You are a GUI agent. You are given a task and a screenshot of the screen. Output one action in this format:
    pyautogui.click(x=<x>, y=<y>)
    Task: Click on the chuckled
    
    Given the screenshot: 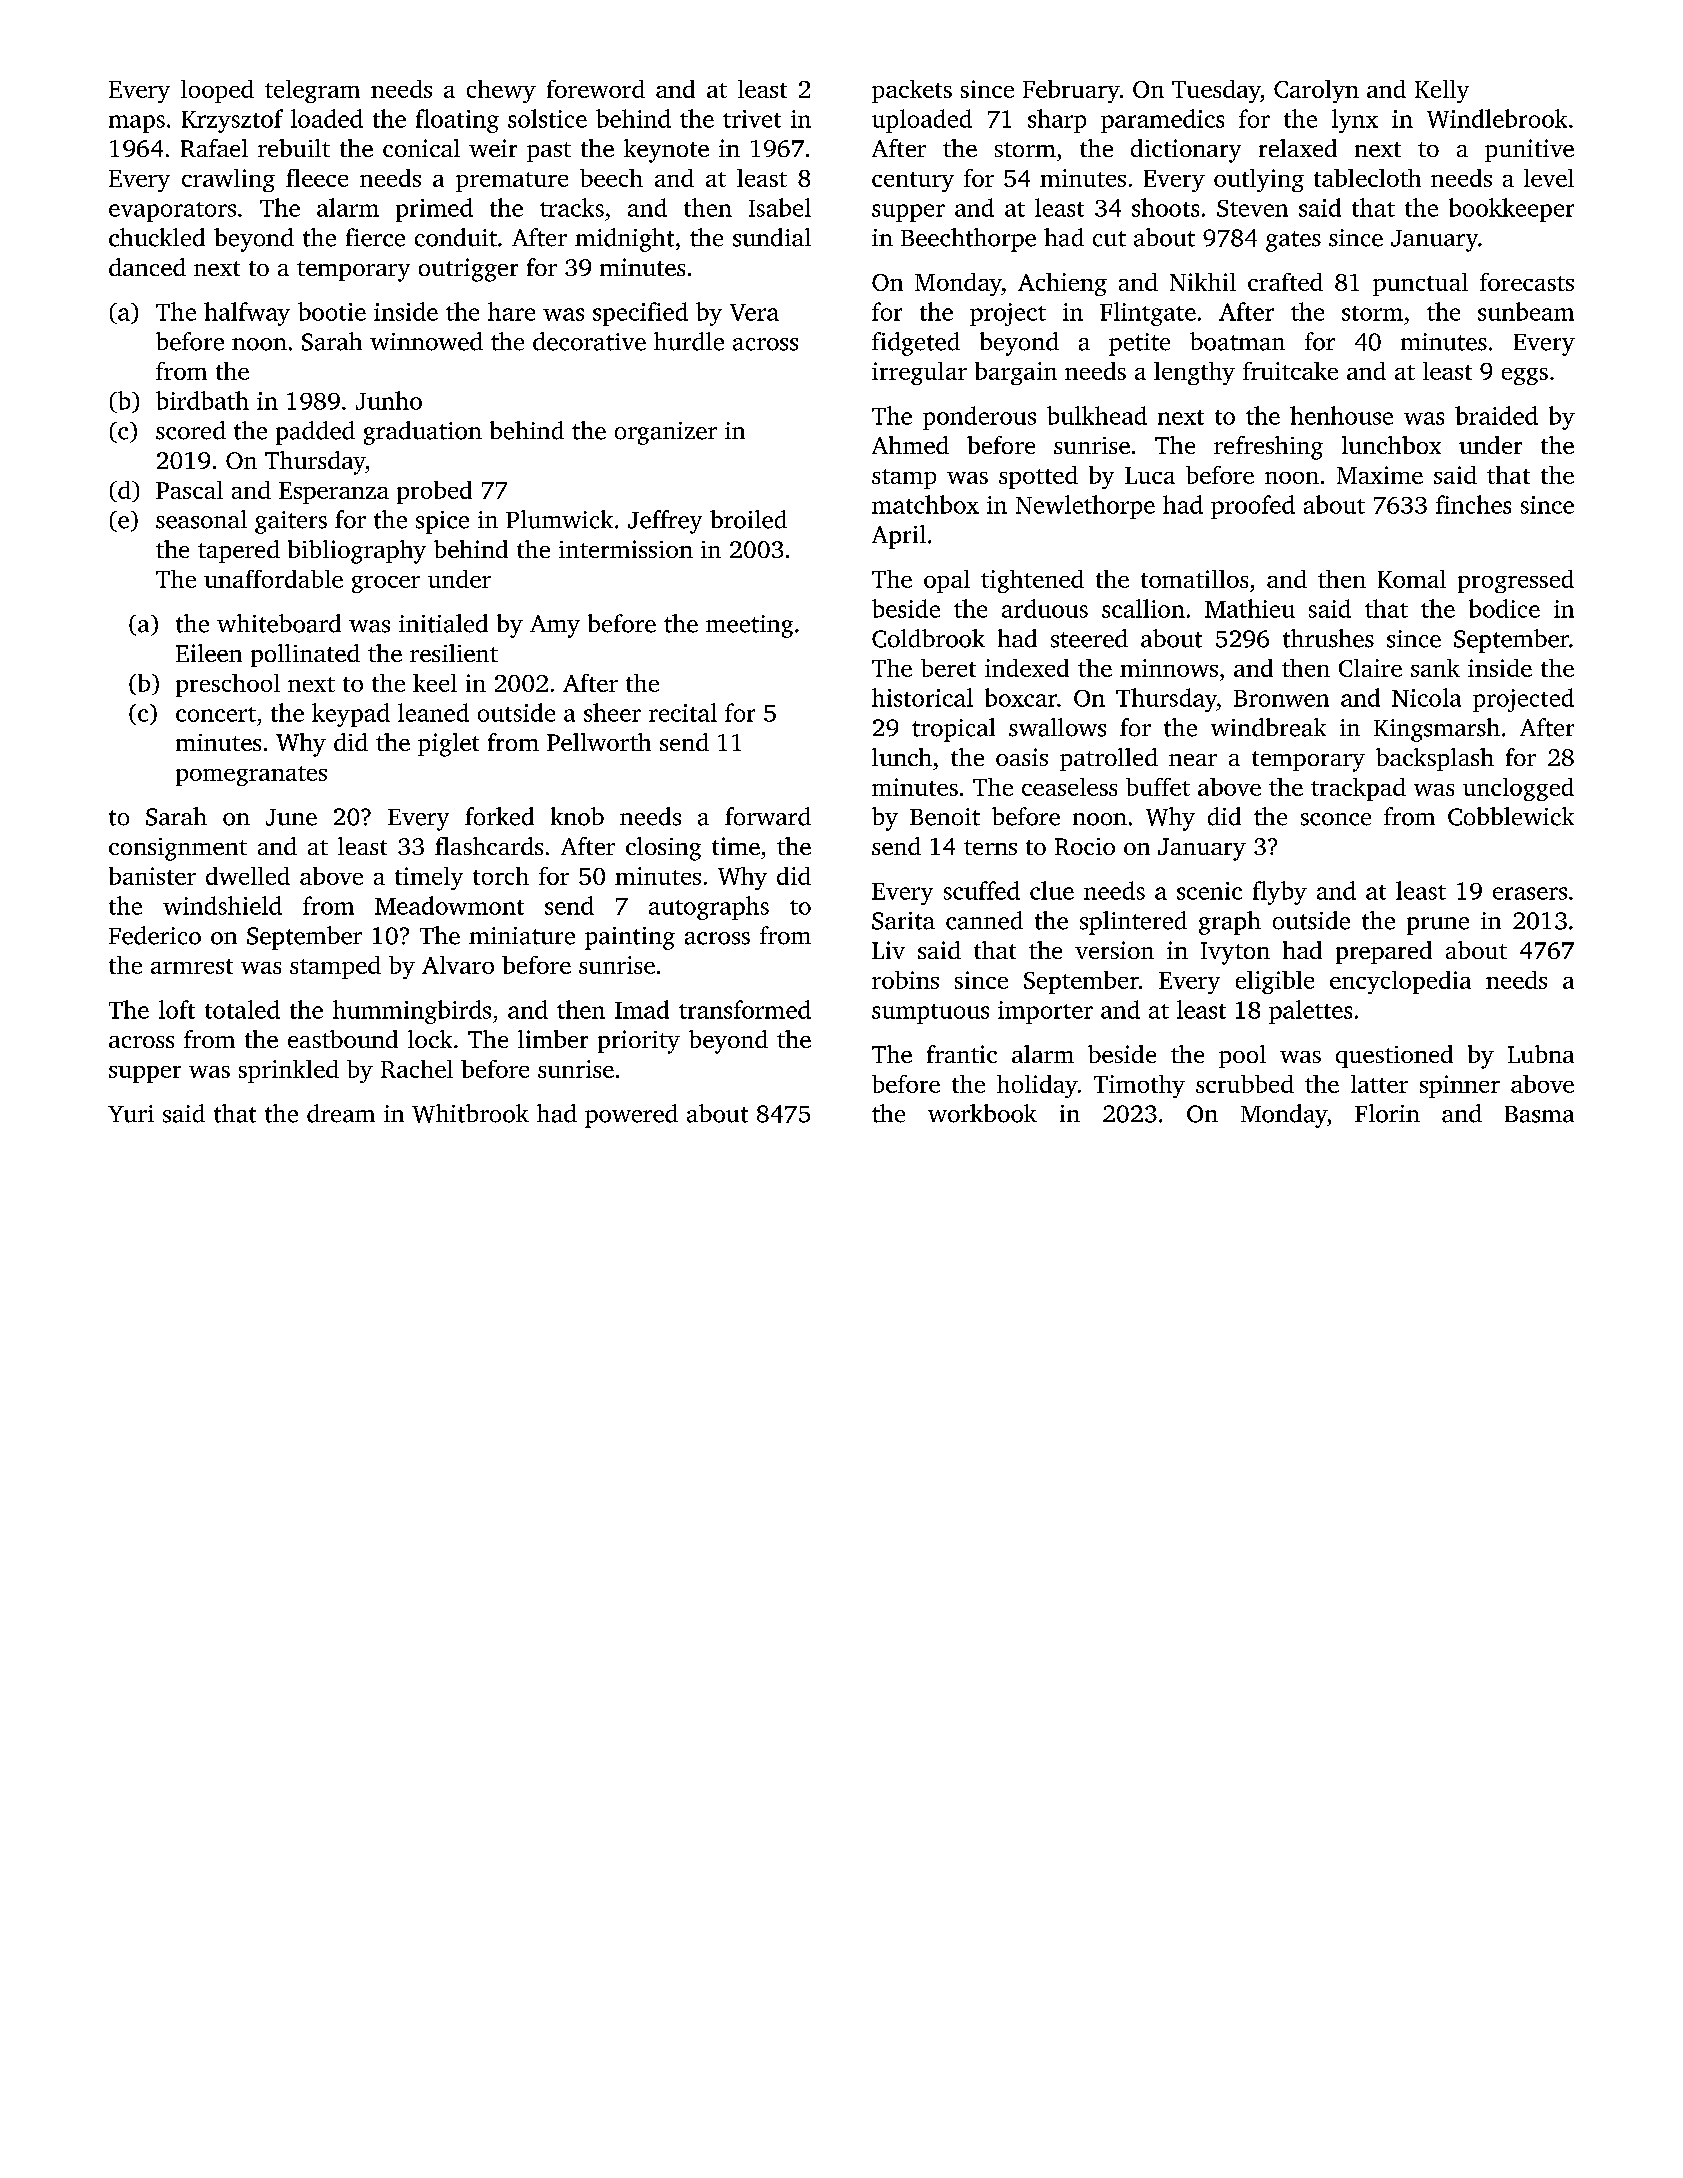 What is the action you would take?
    pyautogui.click(x=157, y=237)
